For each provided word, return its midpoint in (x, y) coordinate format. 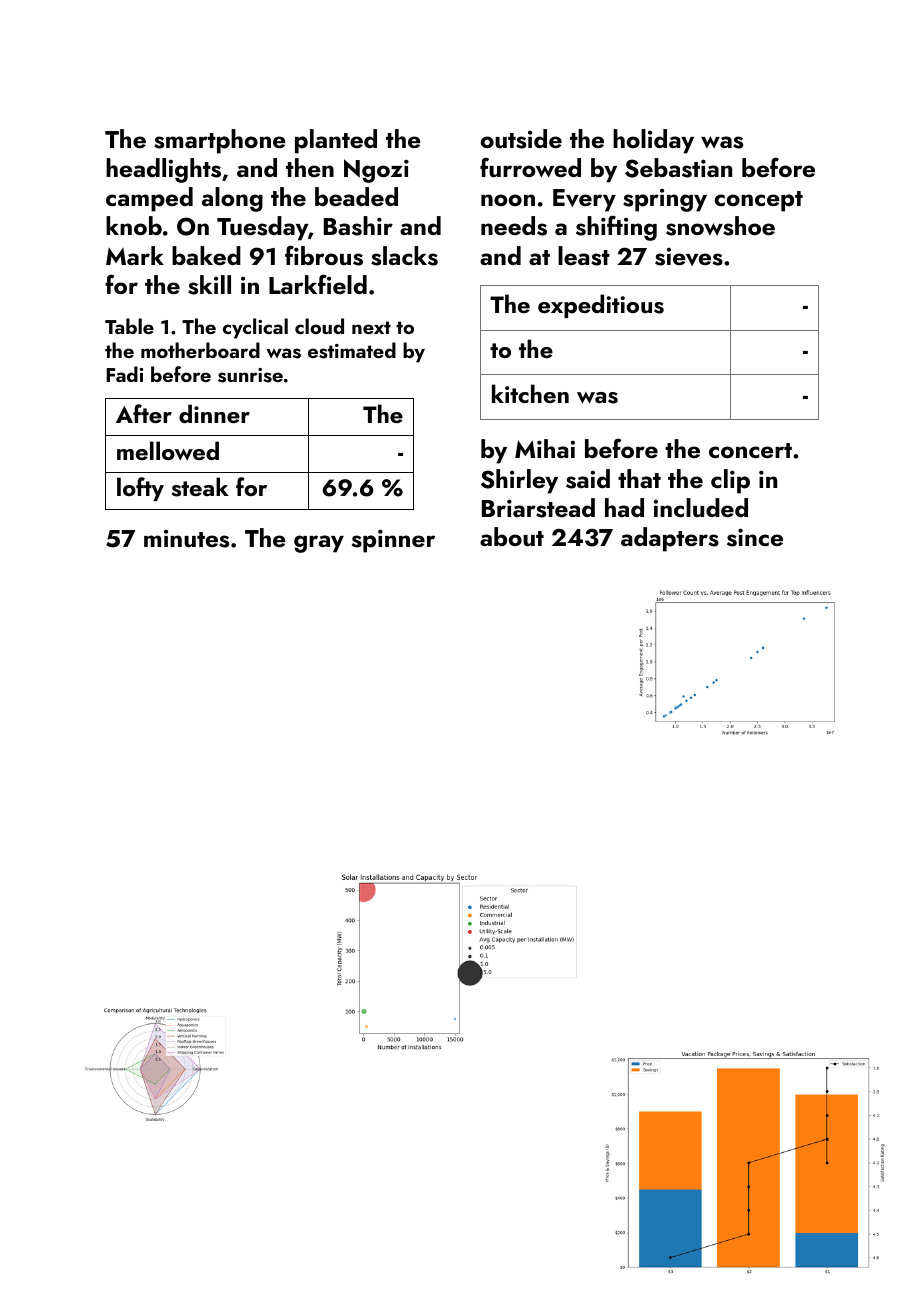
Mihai (545, 448)
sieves (689, 256)
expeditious (601, 306)
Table (129, 326)
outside (521, 139)
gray (319, 544)
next (371, 327)
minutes (186, 539)
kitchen (530, 393)
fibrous (324, 255)
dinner (214, 413)
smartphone (220, 141)
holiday (653, 141)
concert (750, 450)
